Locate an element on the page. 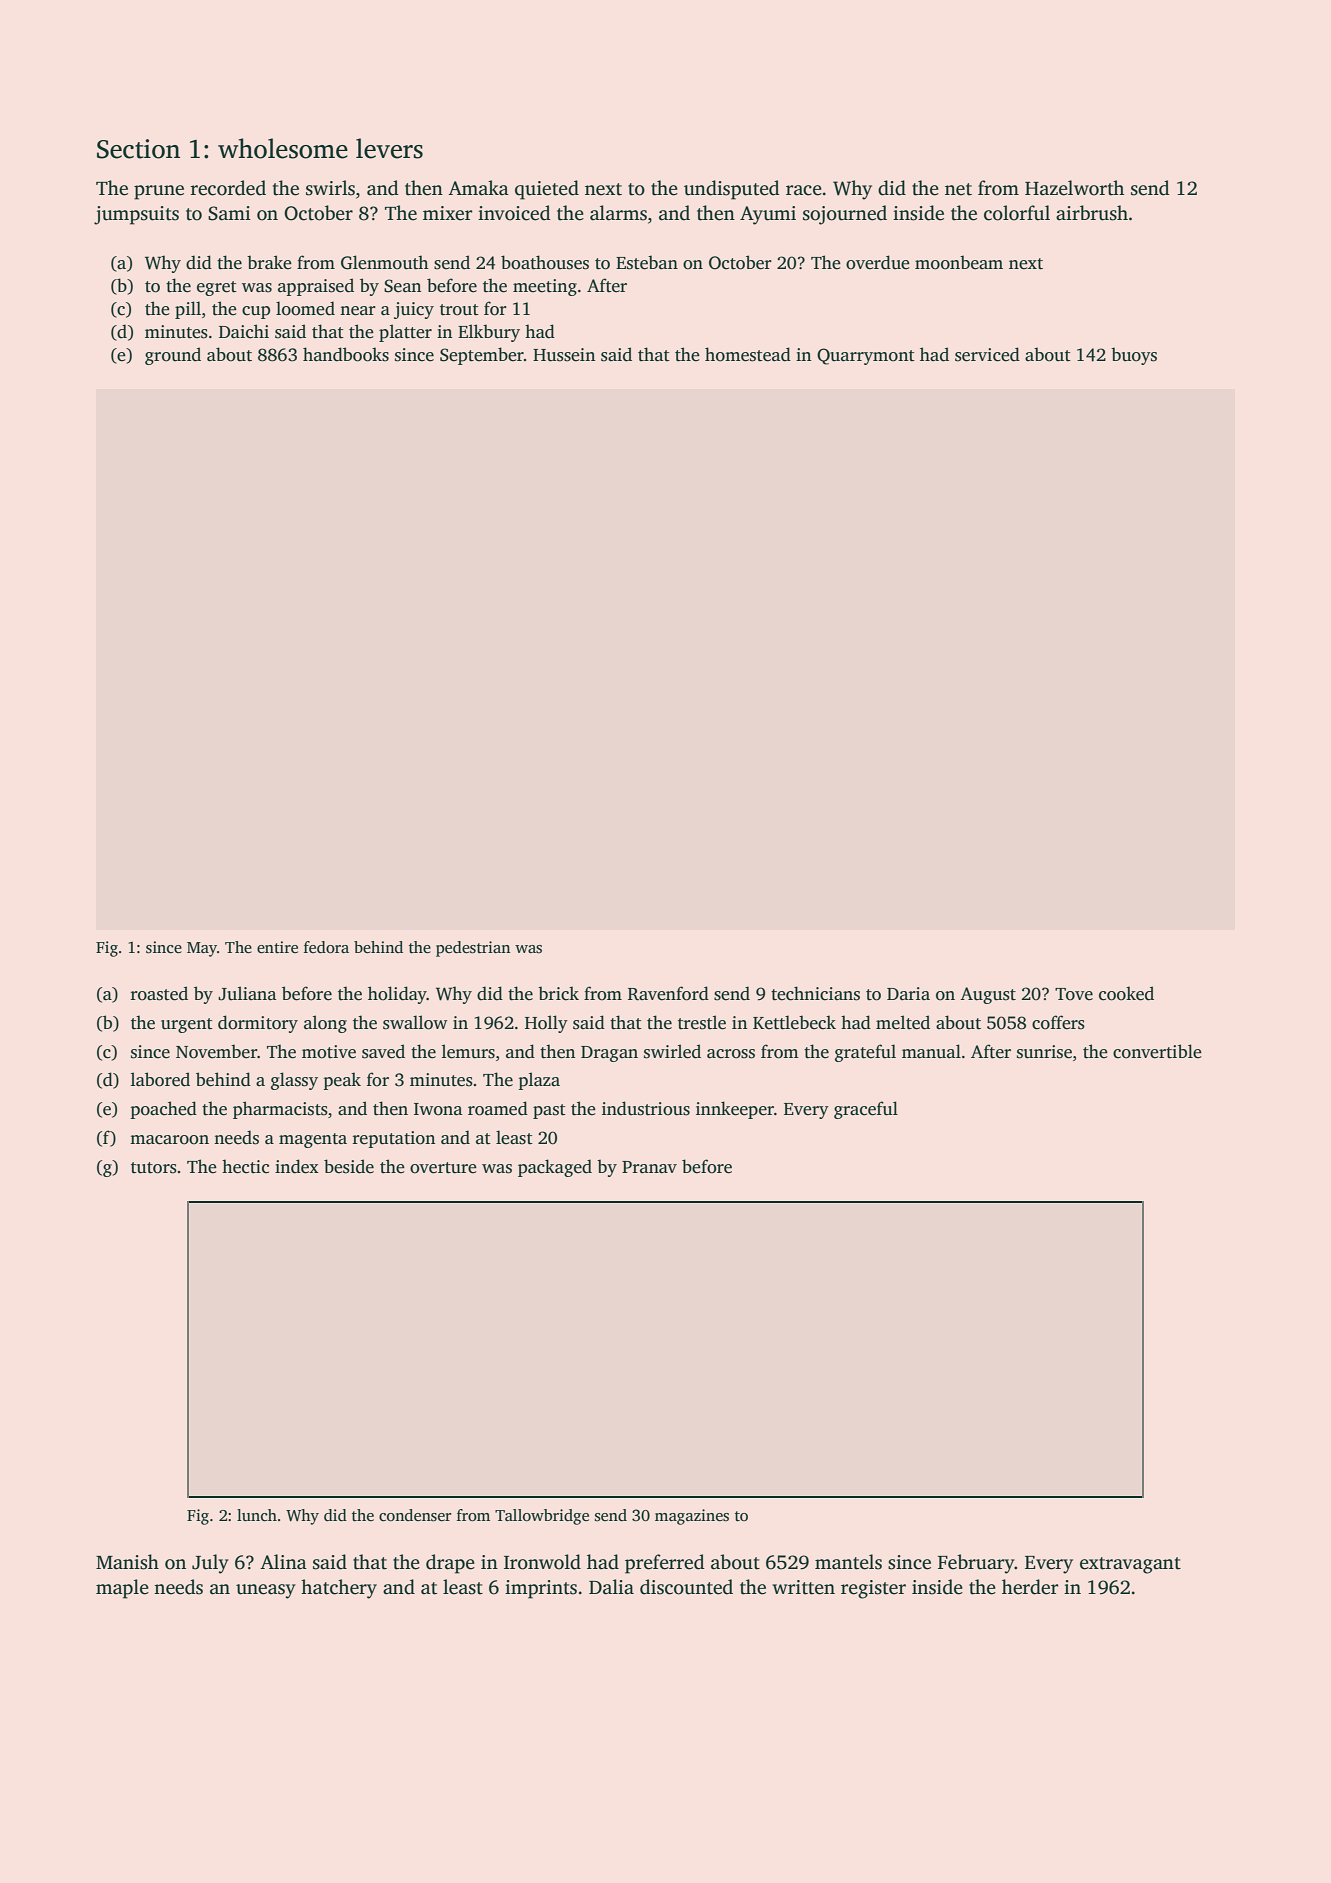 The image size is (1331, 1883). net is located at coordinates (958, 189).
